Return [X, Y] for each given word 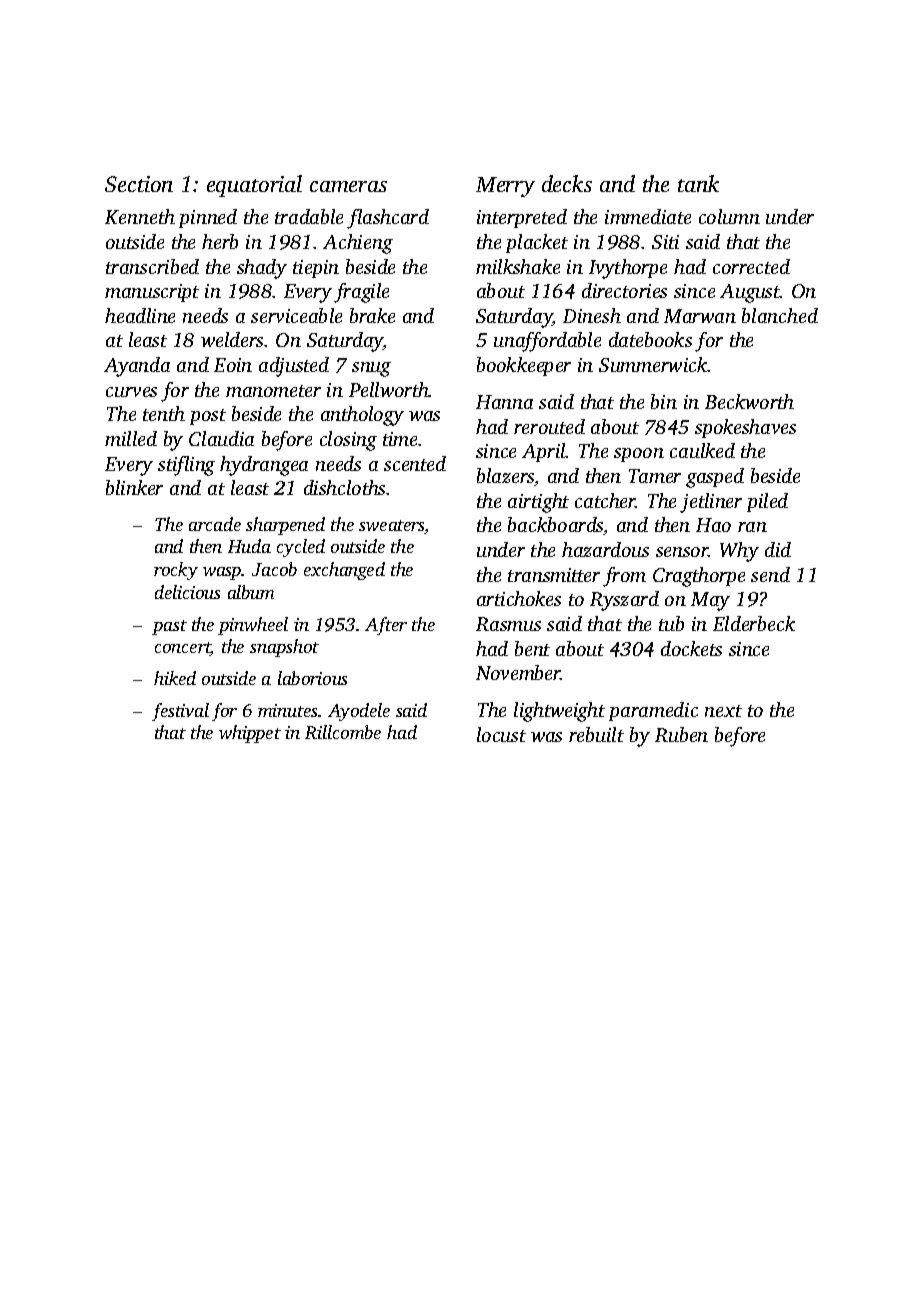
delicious [187, 592]
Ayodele [359, 712]
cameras [348, 186]
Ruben [681, 734]
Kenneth [140, 216]
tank [698, 183]
